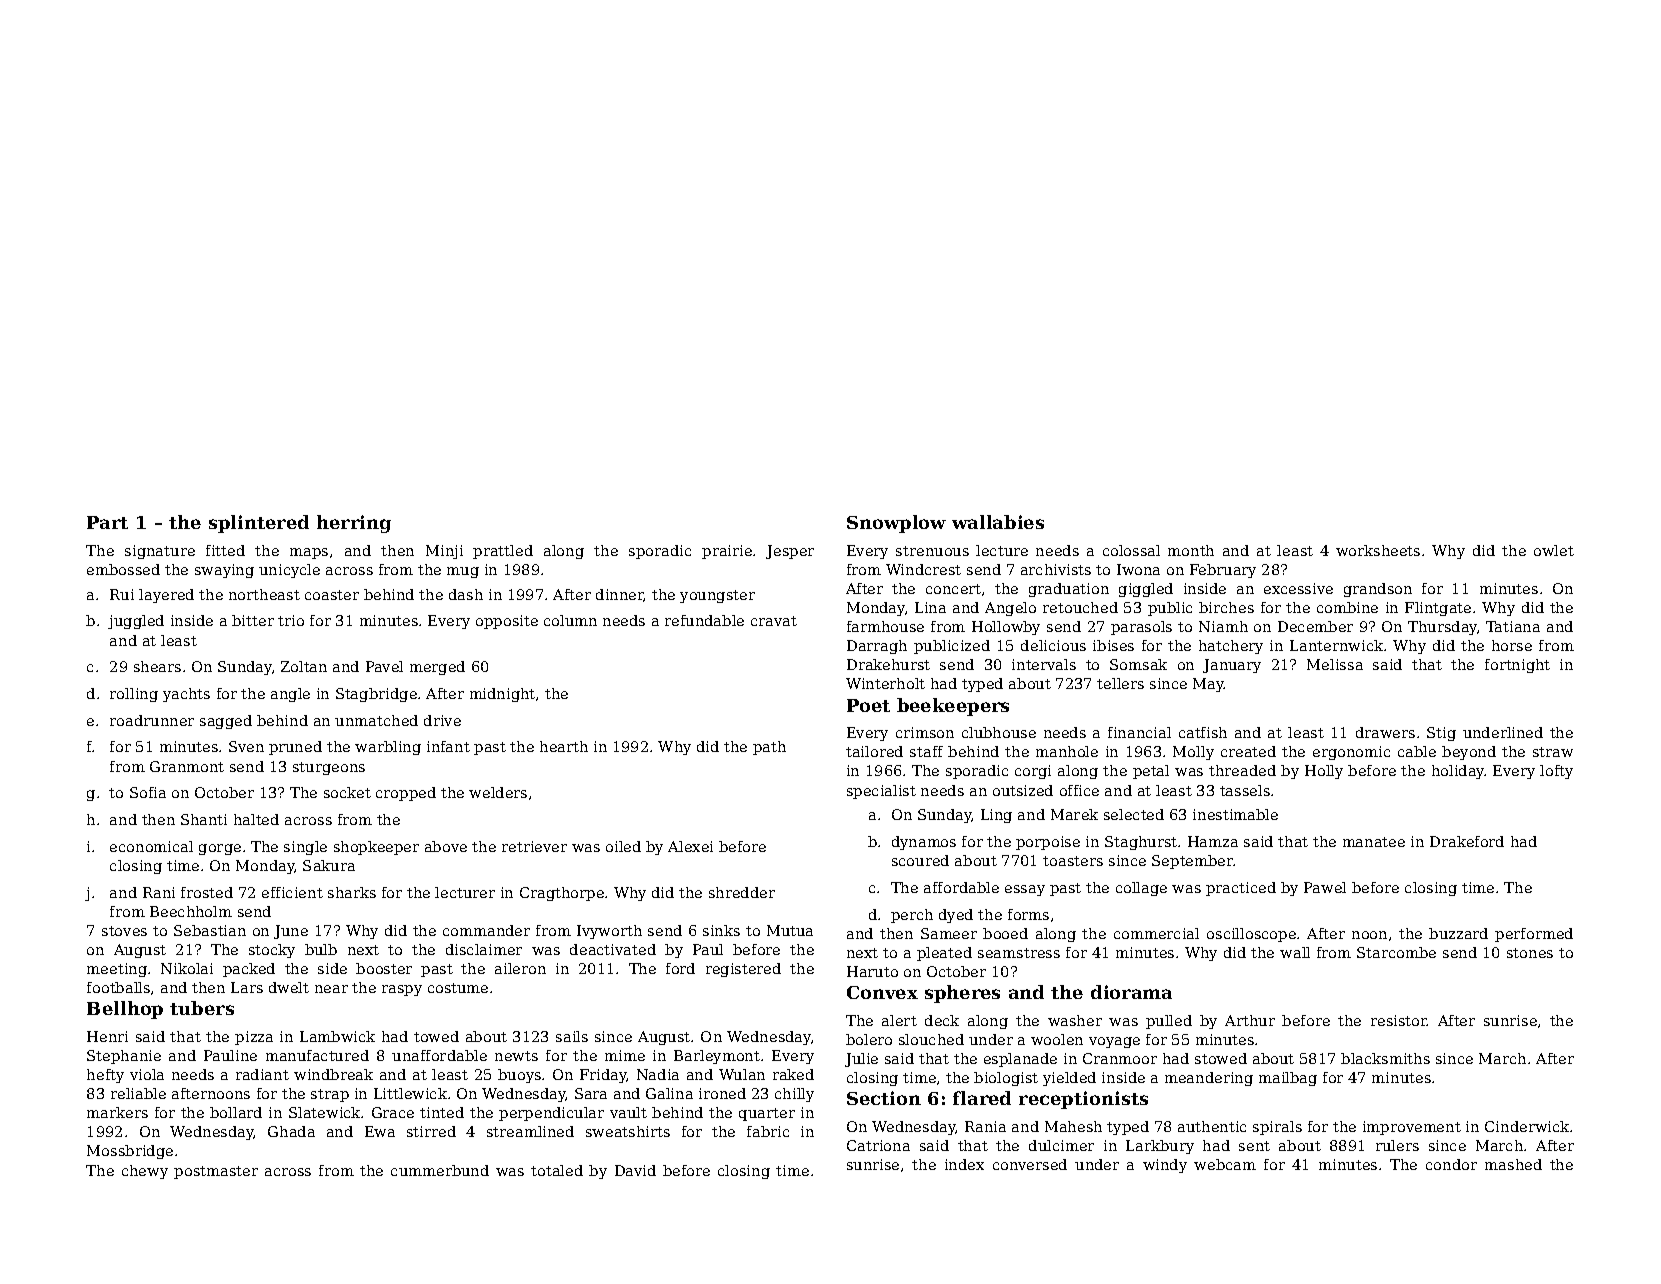 The width and height of the page is (1661, 1284). Describe the element at coordinates (742, 892) in the page. I see `shredder` at that location.
